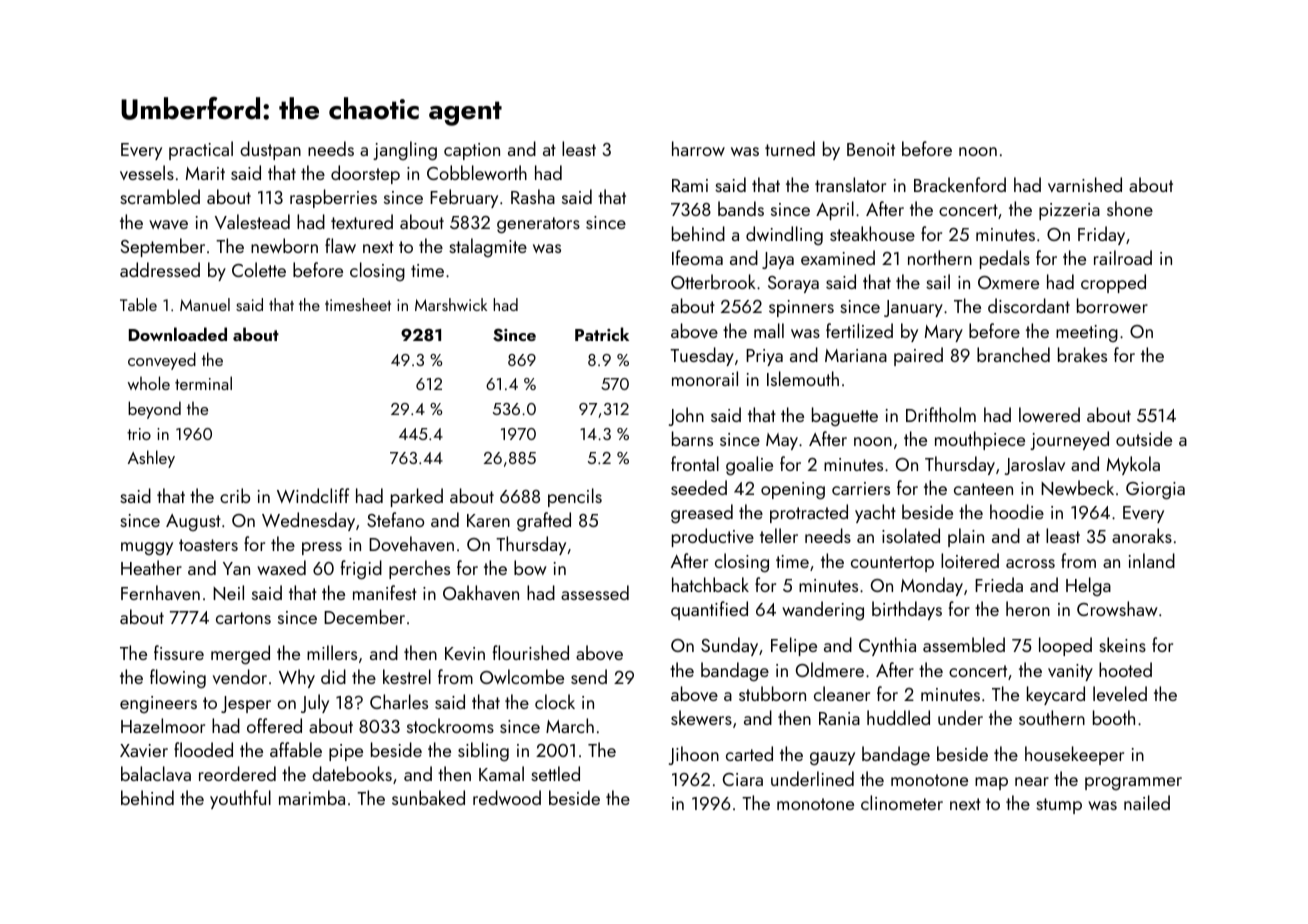  I want to click on clinometer, so click(902, 802).
